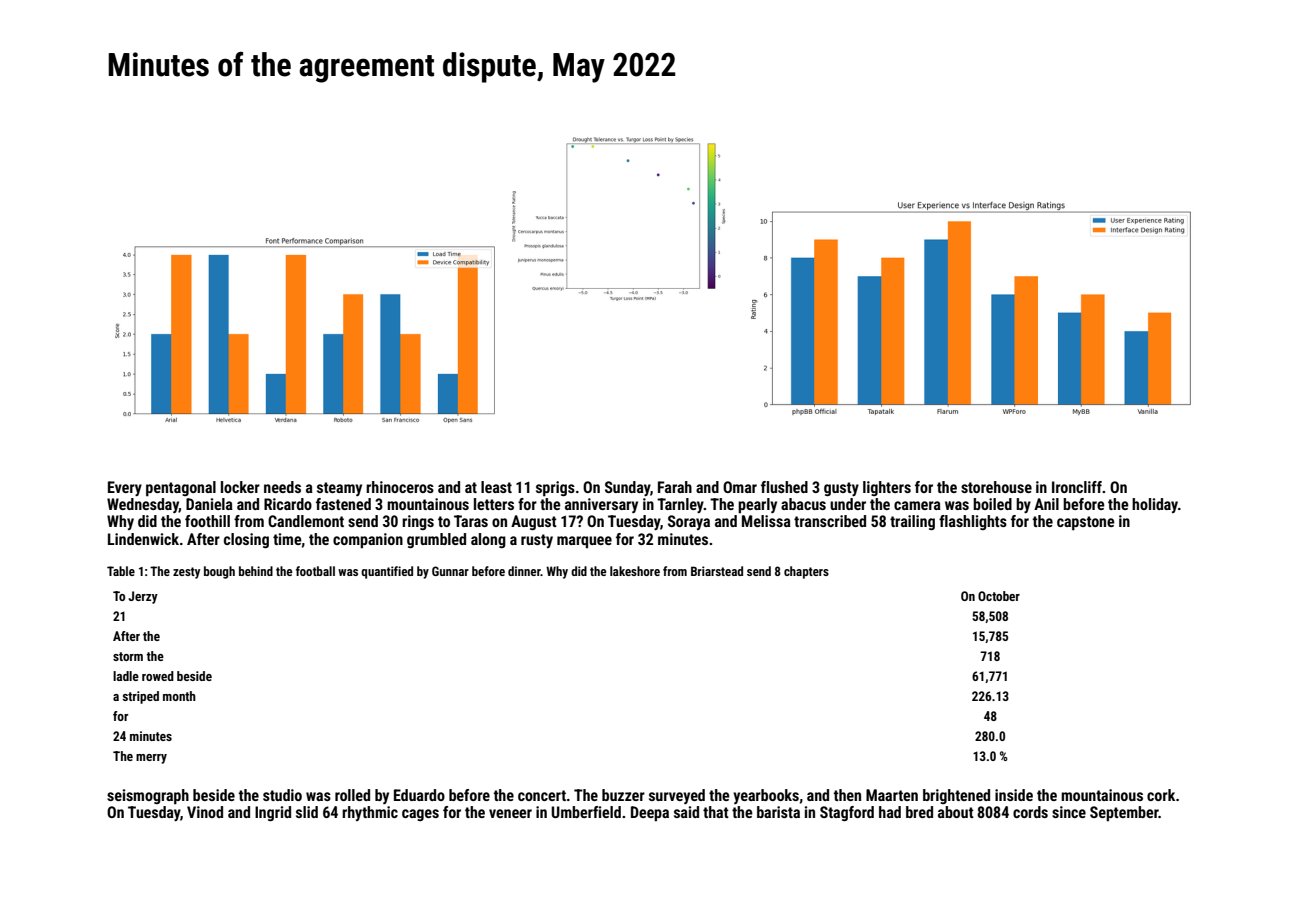 This page has height=924, width=1308. Describe the element at coordinates (757, 506) in the page. I see `pearly` at that location.
